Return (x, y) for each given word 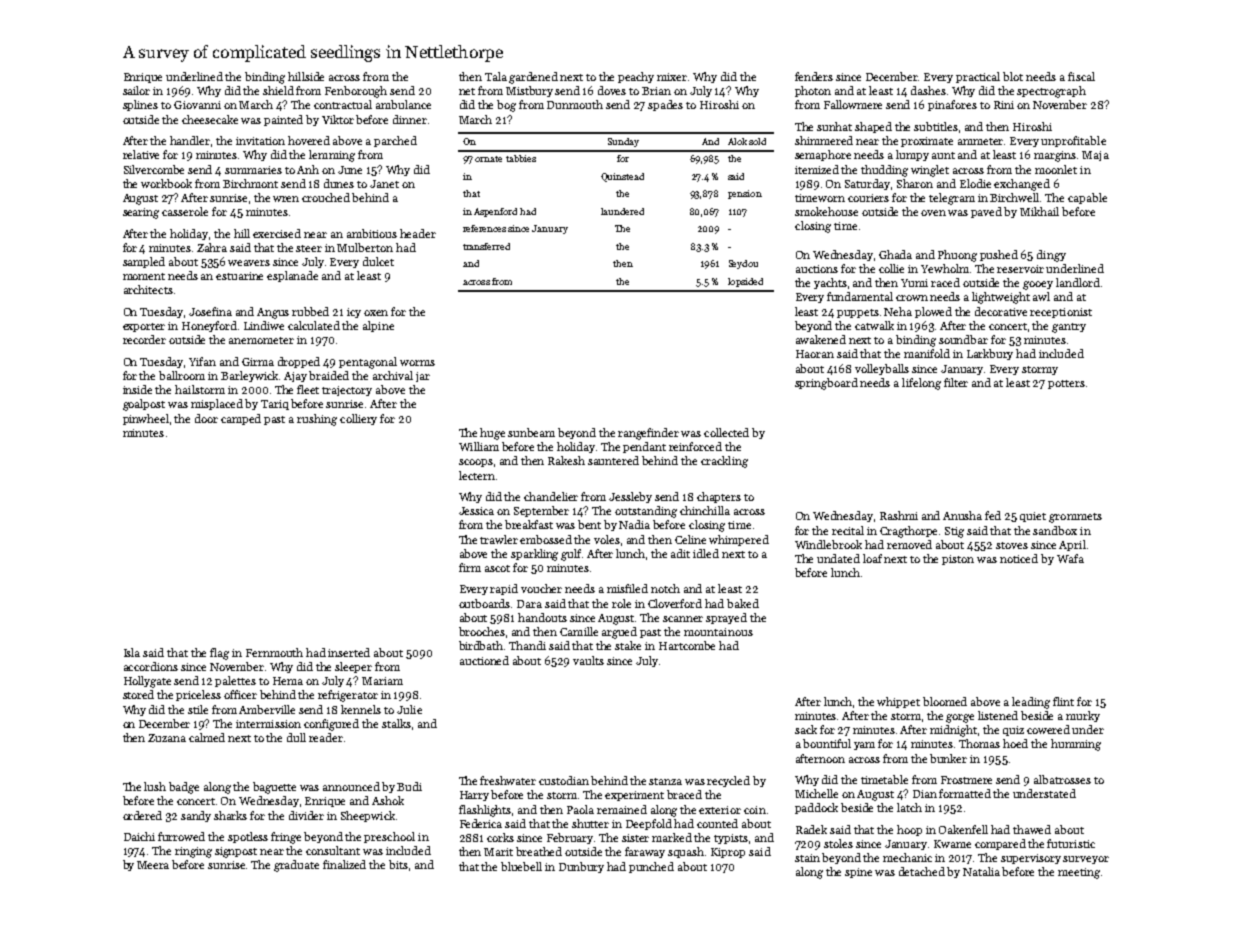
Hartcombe (687, 645)
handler (190, 140)
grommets (1075, 518)
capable (1087, 198)
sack (806, 729)
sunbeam (531, 432)
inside (137, 389)
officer (240, 694)
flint (1063, 701)
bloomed (945, 701)
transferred (486, 246)
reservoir (1020, 269)
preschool (389, 837)
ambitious (372, 233)
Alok (737, 141)
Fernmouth (274, 652)
